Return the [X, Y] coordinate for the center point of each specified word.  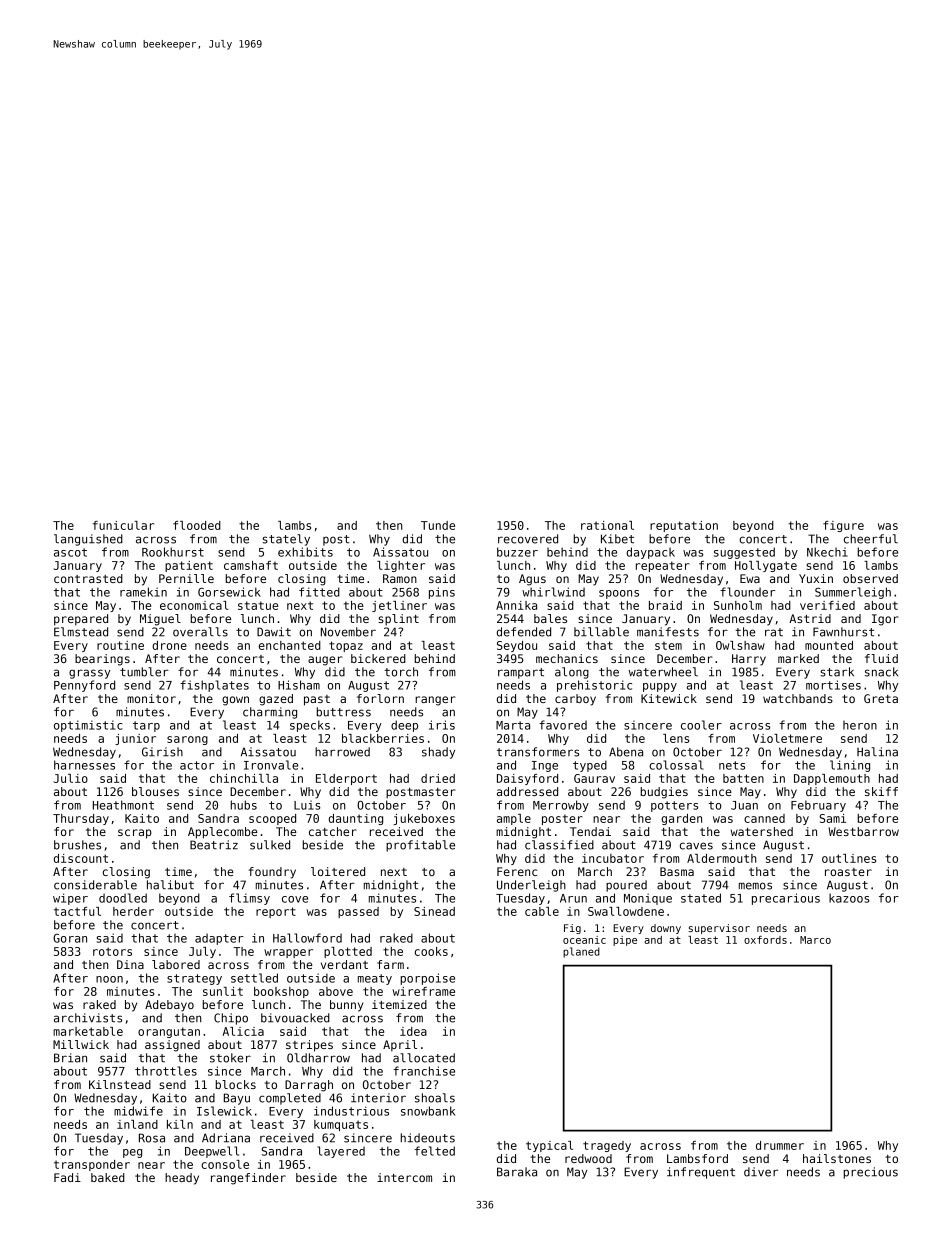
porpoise [427, 979]
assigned [172, 1046]
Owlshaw [740, 645]
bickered [378, 658]
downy [666, 929]
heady [182, 1179]
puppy [660, 687]
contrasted [88, 578]
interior [378, 1098]
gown [235, 701]
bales [550, 618]
